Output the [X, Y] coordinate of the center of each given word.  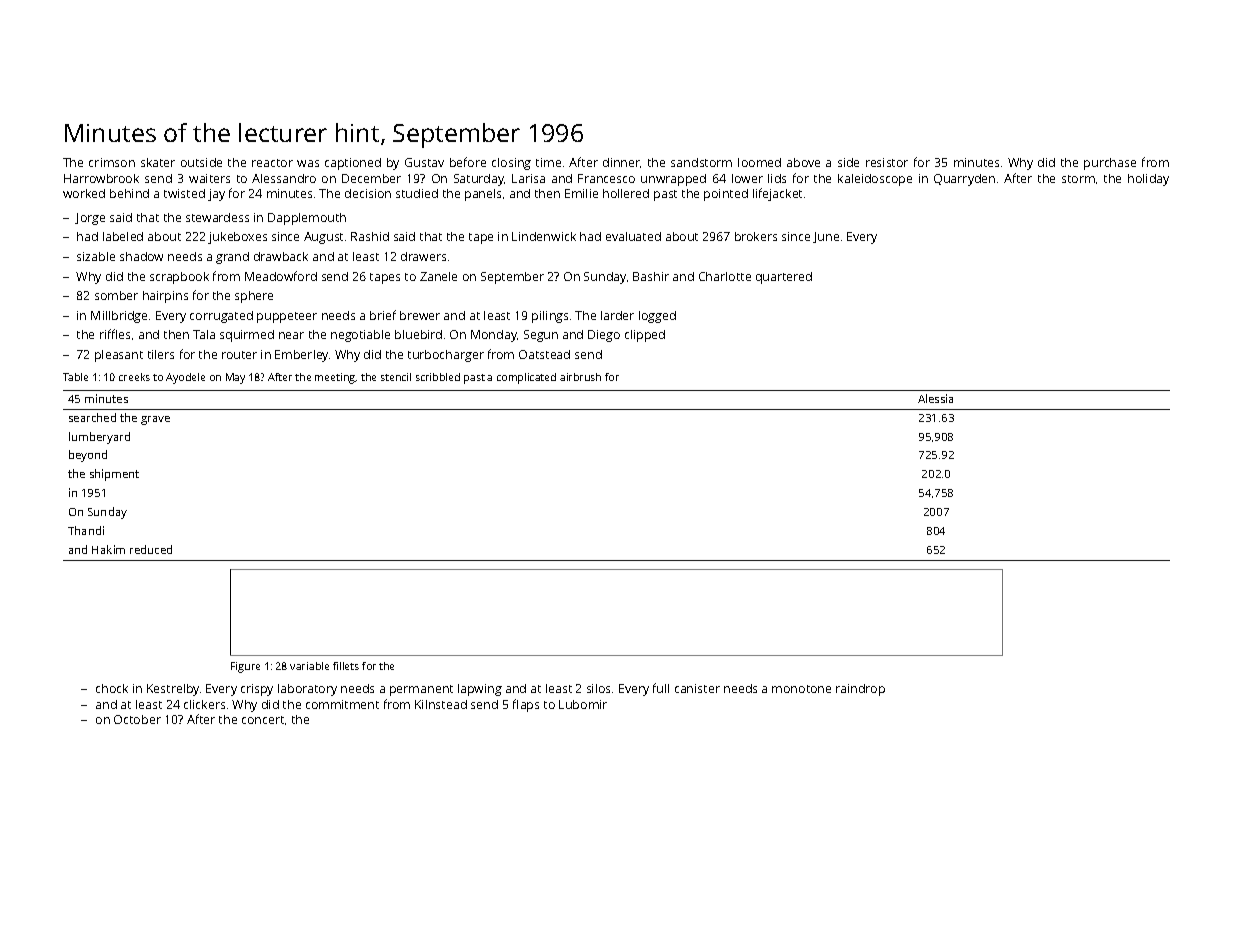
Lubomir [583, 704]
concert [263, 720]
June [826, 237]
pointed [726, 195]
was [308, 163]
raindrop [860, 690]
